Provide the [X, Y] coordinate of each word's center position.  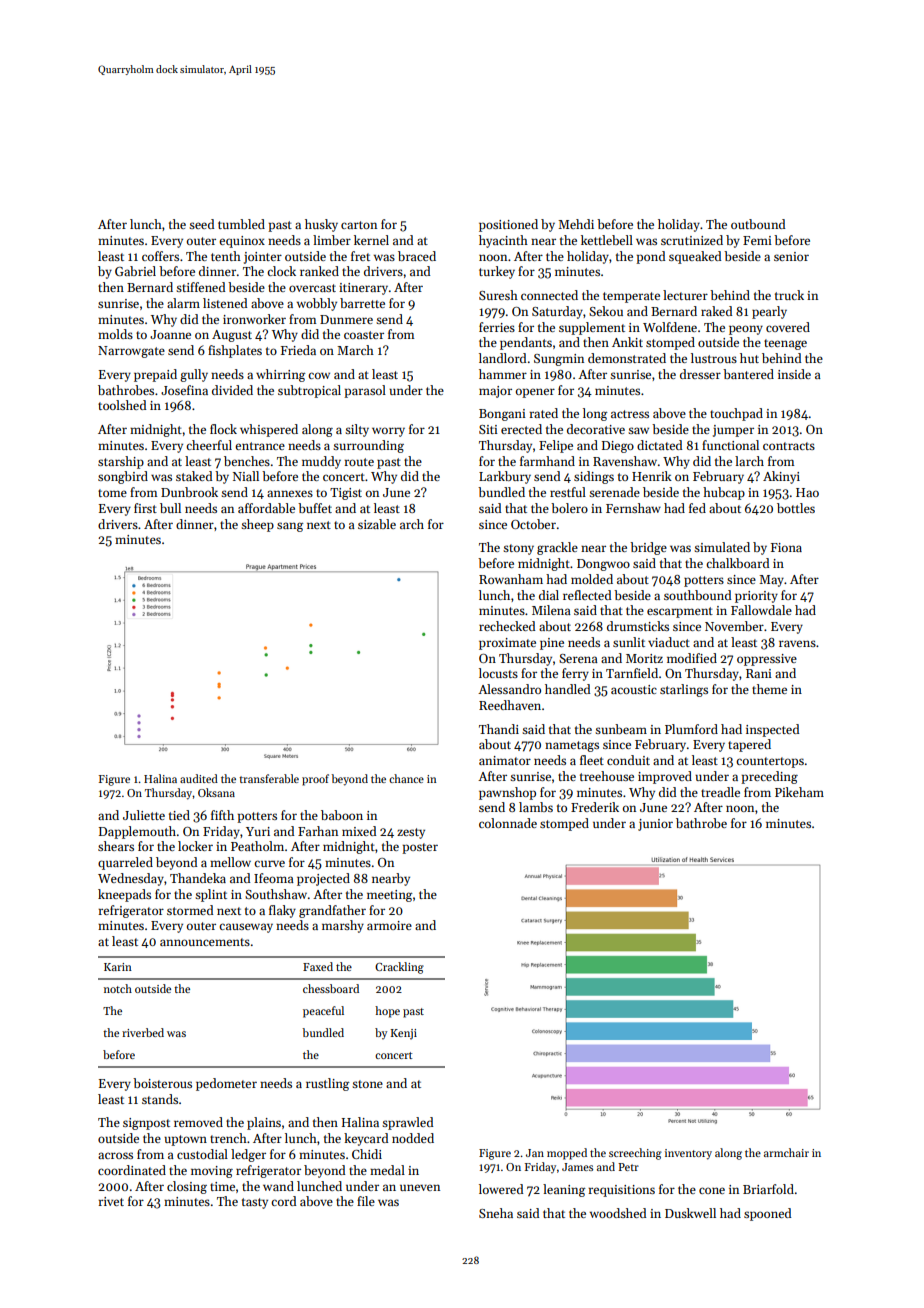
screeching [635, 1154]
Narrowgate [131, 352]
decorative [596, 429]
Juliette [144, 815]
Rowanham [511, 579]
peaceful [323, 1012]
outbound [758, 224]
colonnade [508, 823]
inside [794, 374]
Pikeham [799, 792]
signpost [146, 1124]
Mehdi [576, 224]
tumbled [241, 224]
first [145, 508]
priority [756, 597]
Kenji [403, 1034]
